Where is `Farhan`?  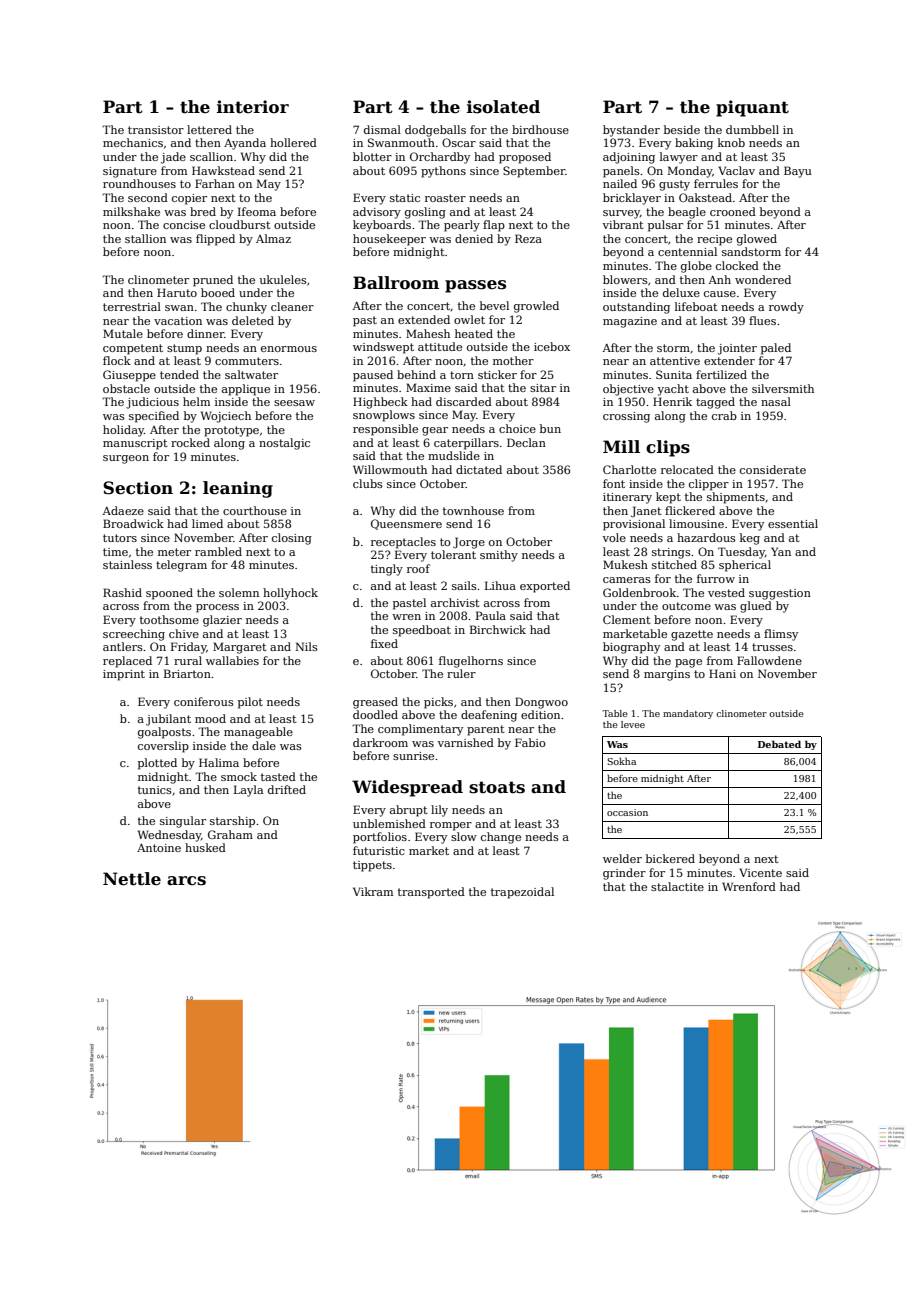
Farhan is located at coordinates (215, 183).
